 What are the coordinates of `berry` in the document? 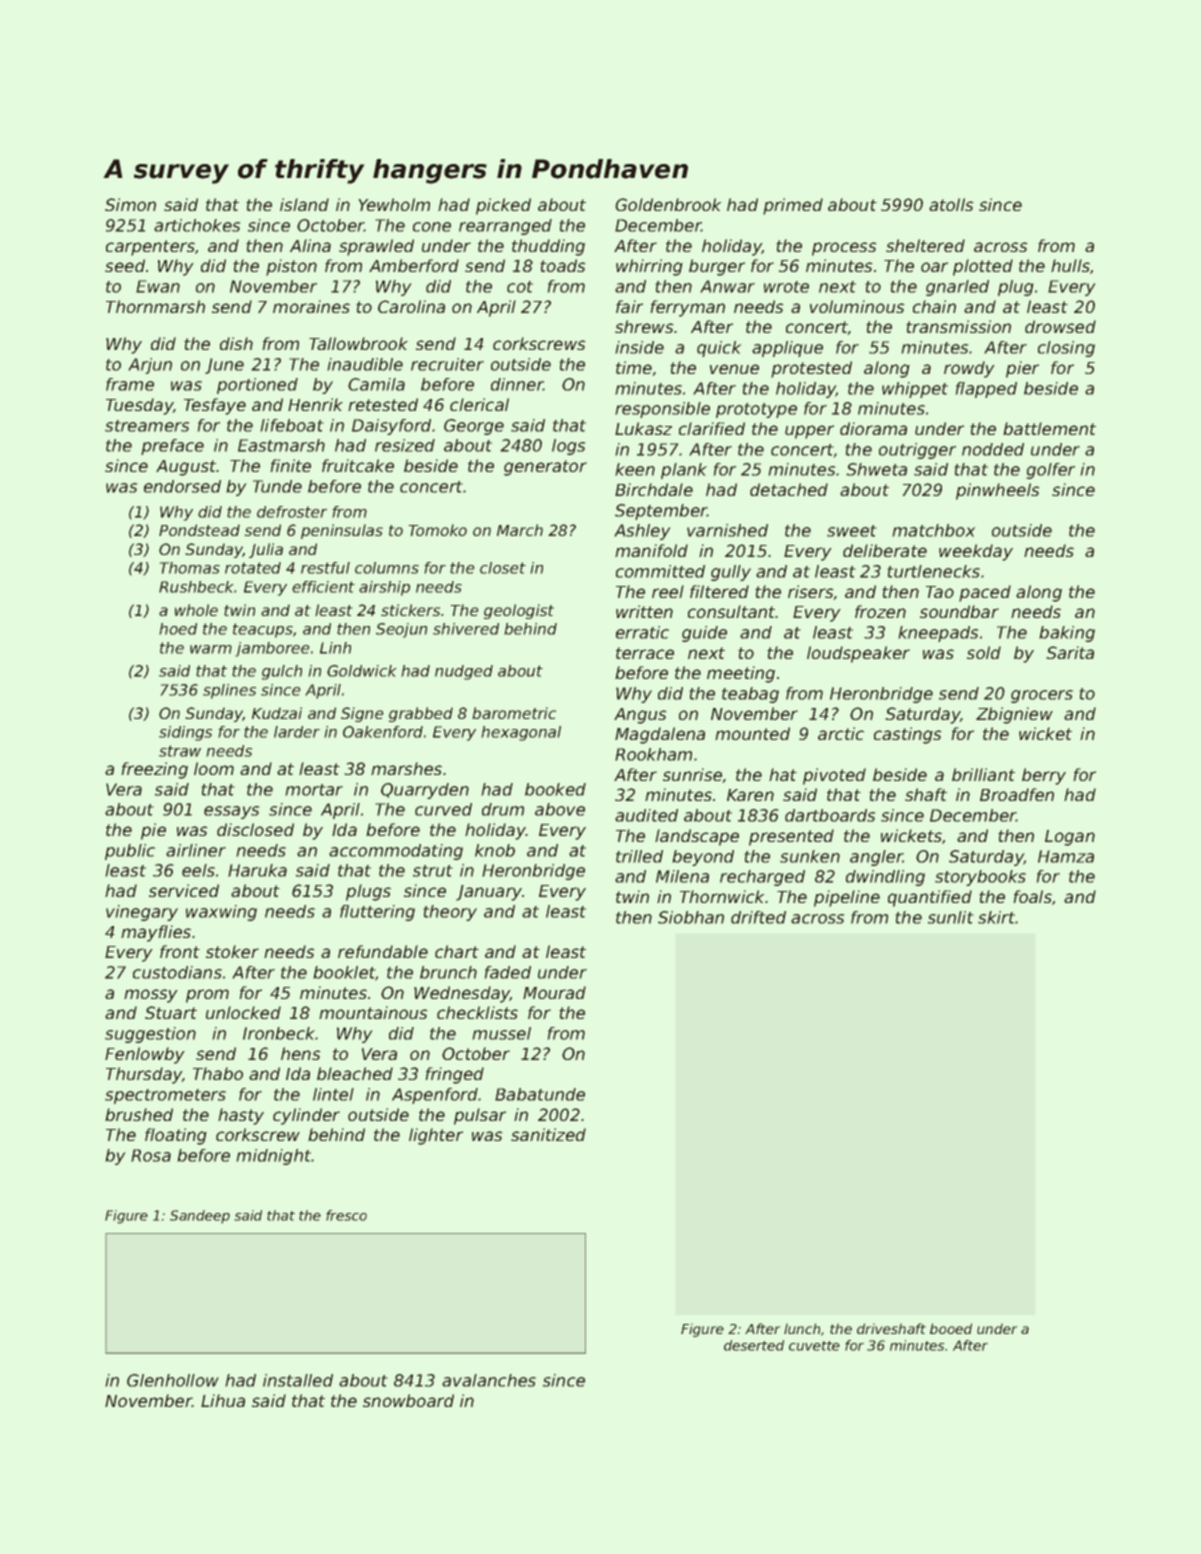 It's located at (1044, 776).
